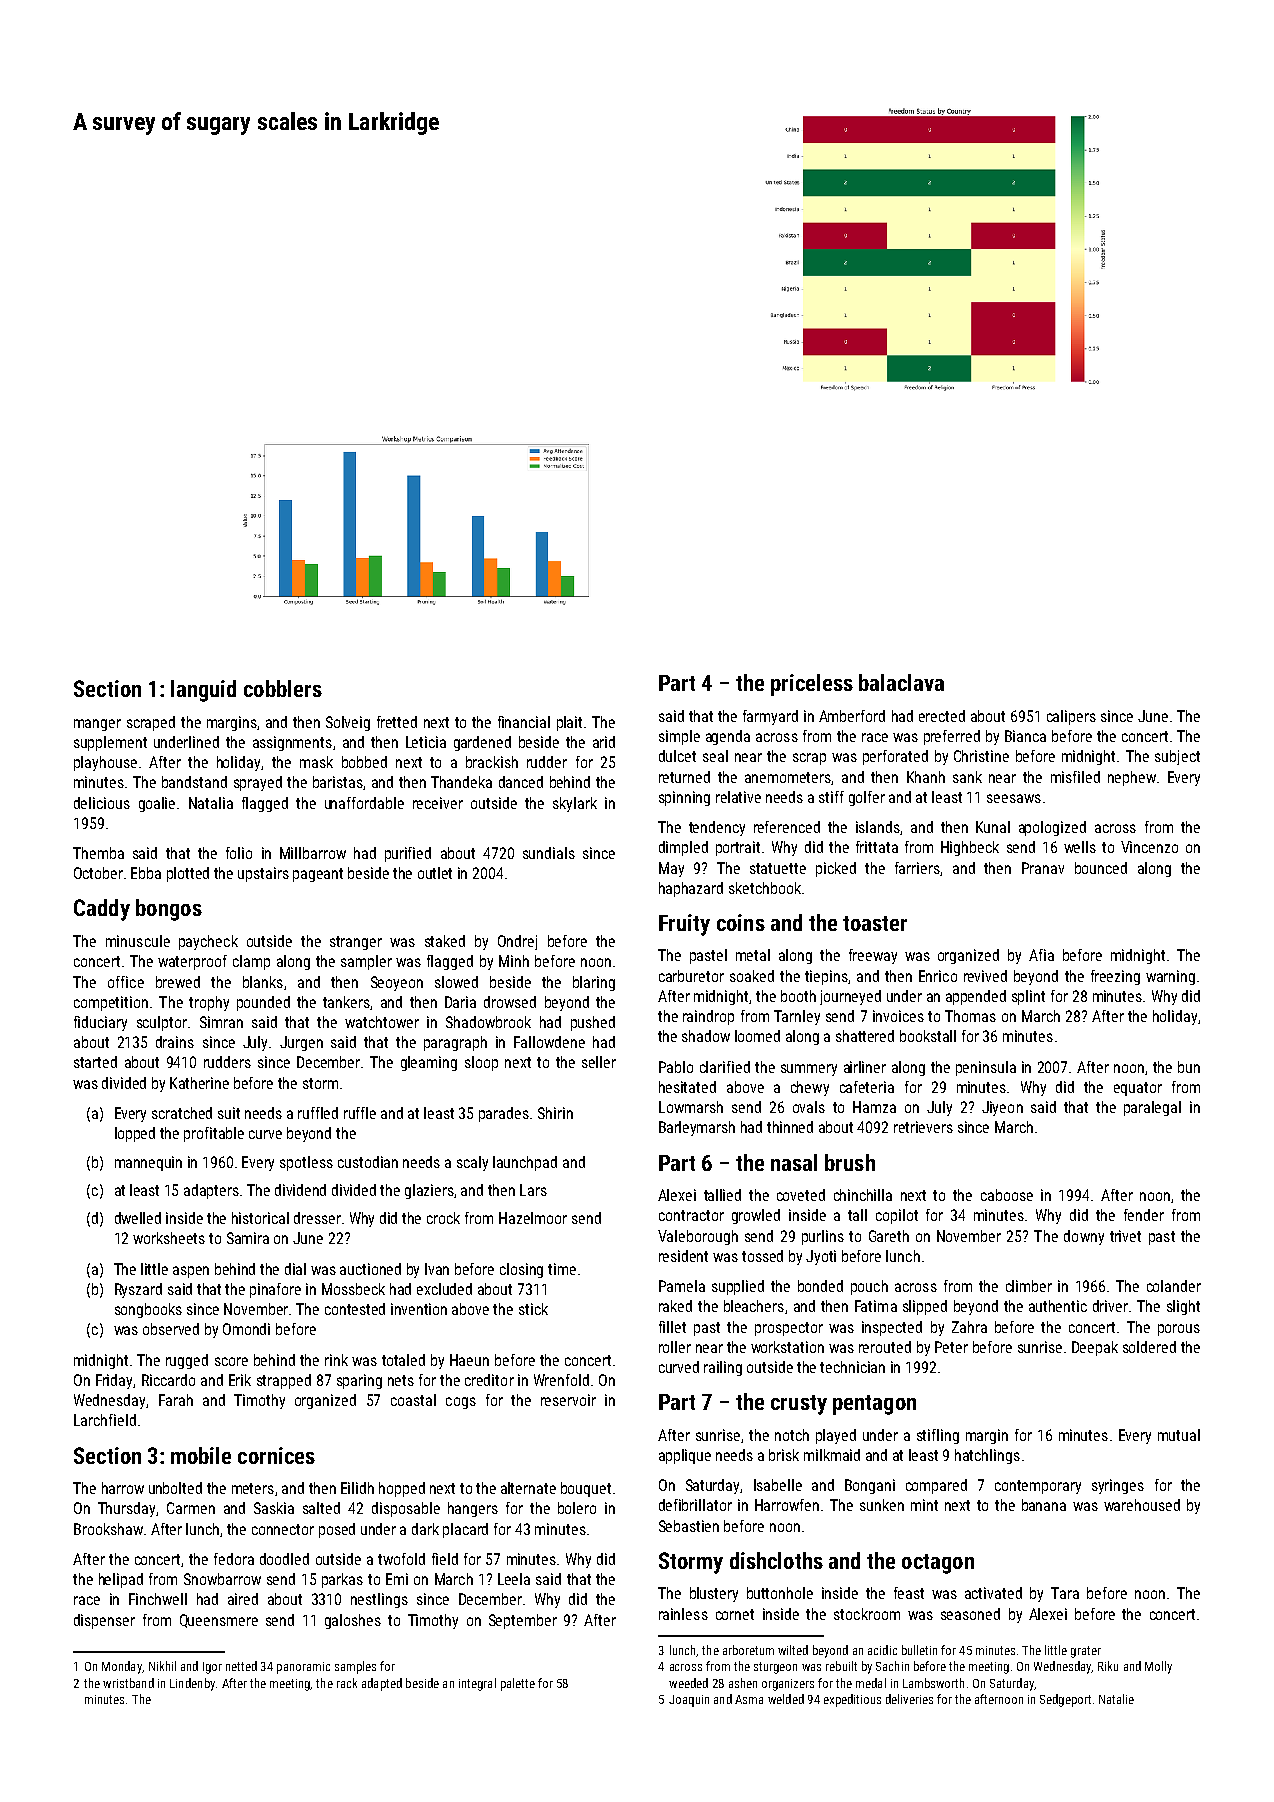 Image resolution: width=1274 pixels, height=1802 pixels. What do you see at coordinates (481, 1063) in the screenshot?
I see `sloop` at bounding box center [481, 1063].
